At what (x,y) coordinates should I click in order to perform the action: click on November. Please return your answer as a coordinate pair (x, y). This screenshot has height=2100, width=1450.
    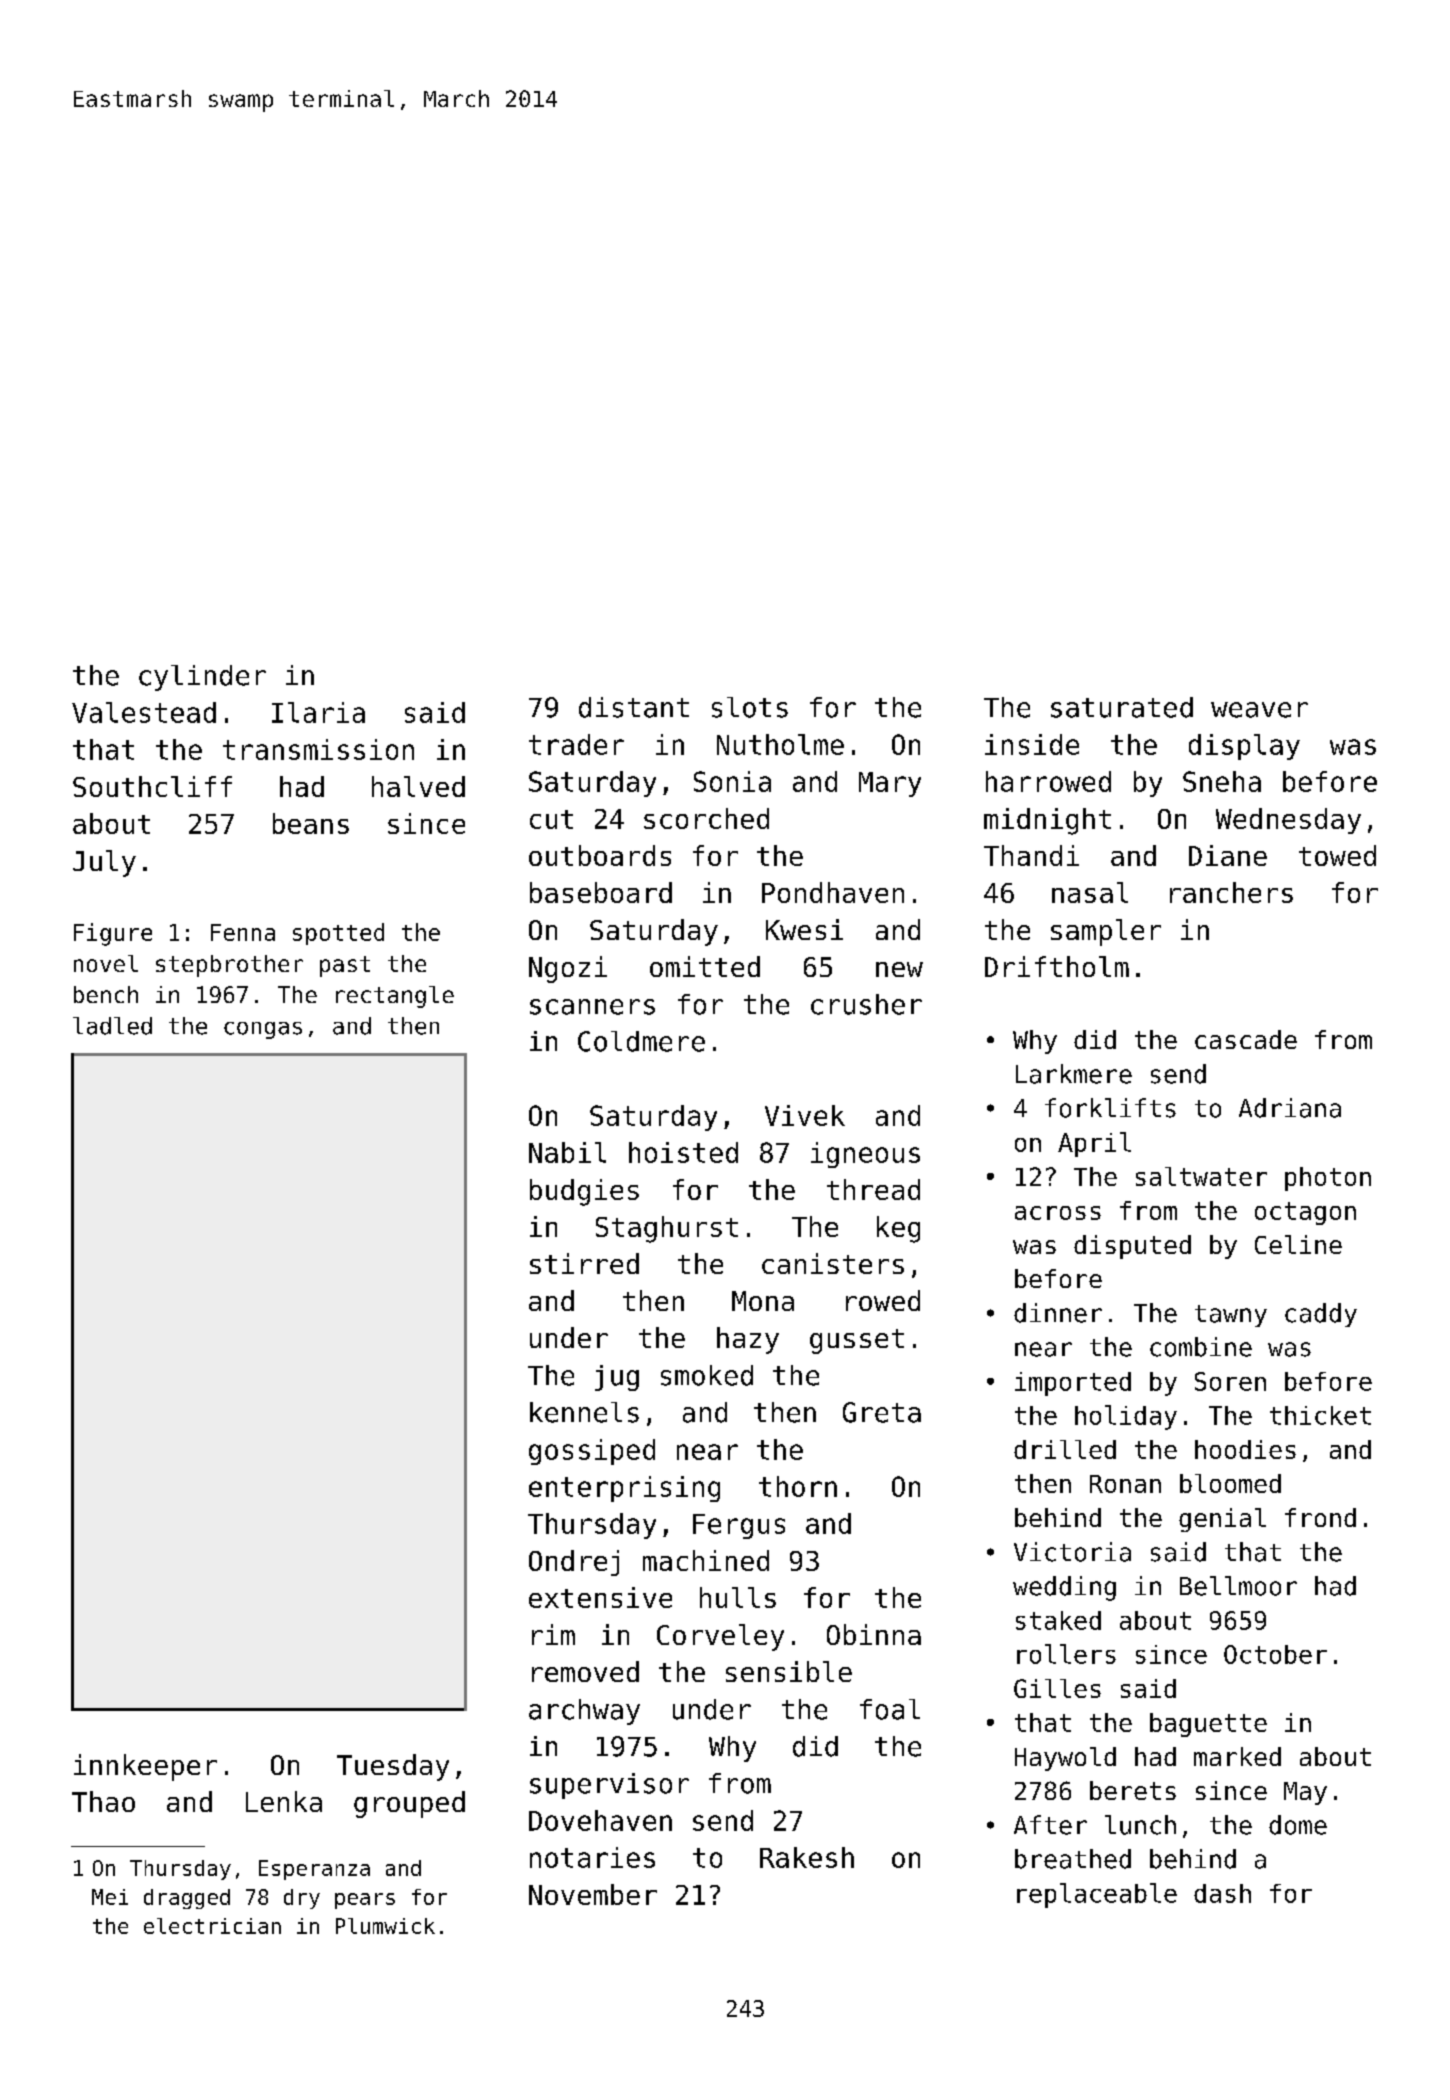
    Looking at the image, I should click on (593, 1894).
